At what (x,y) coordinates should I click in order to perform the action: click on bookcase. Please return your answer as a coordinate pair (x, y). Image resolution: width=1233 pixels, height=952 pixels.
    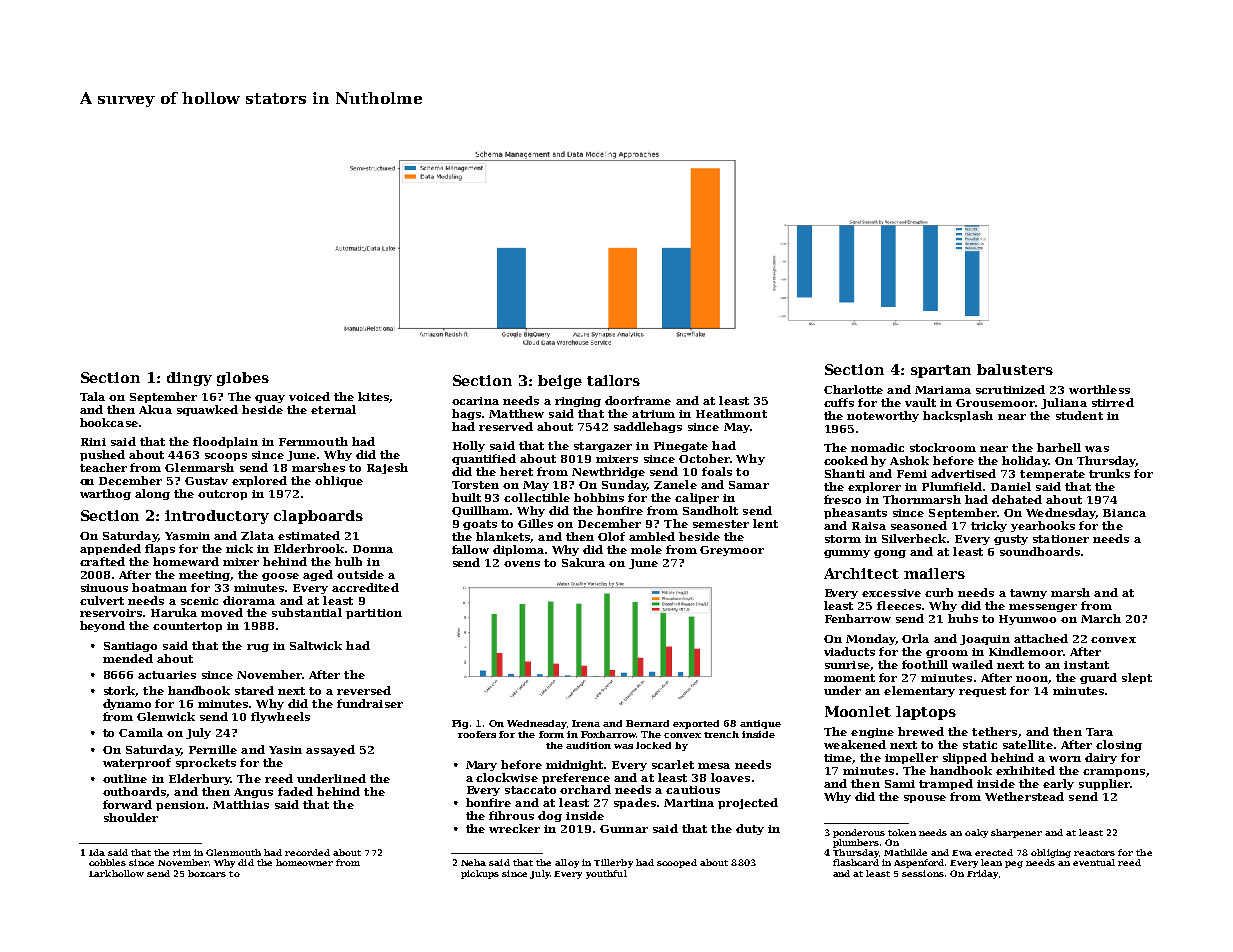
    Looking at the image, I should click on (109, 422).
